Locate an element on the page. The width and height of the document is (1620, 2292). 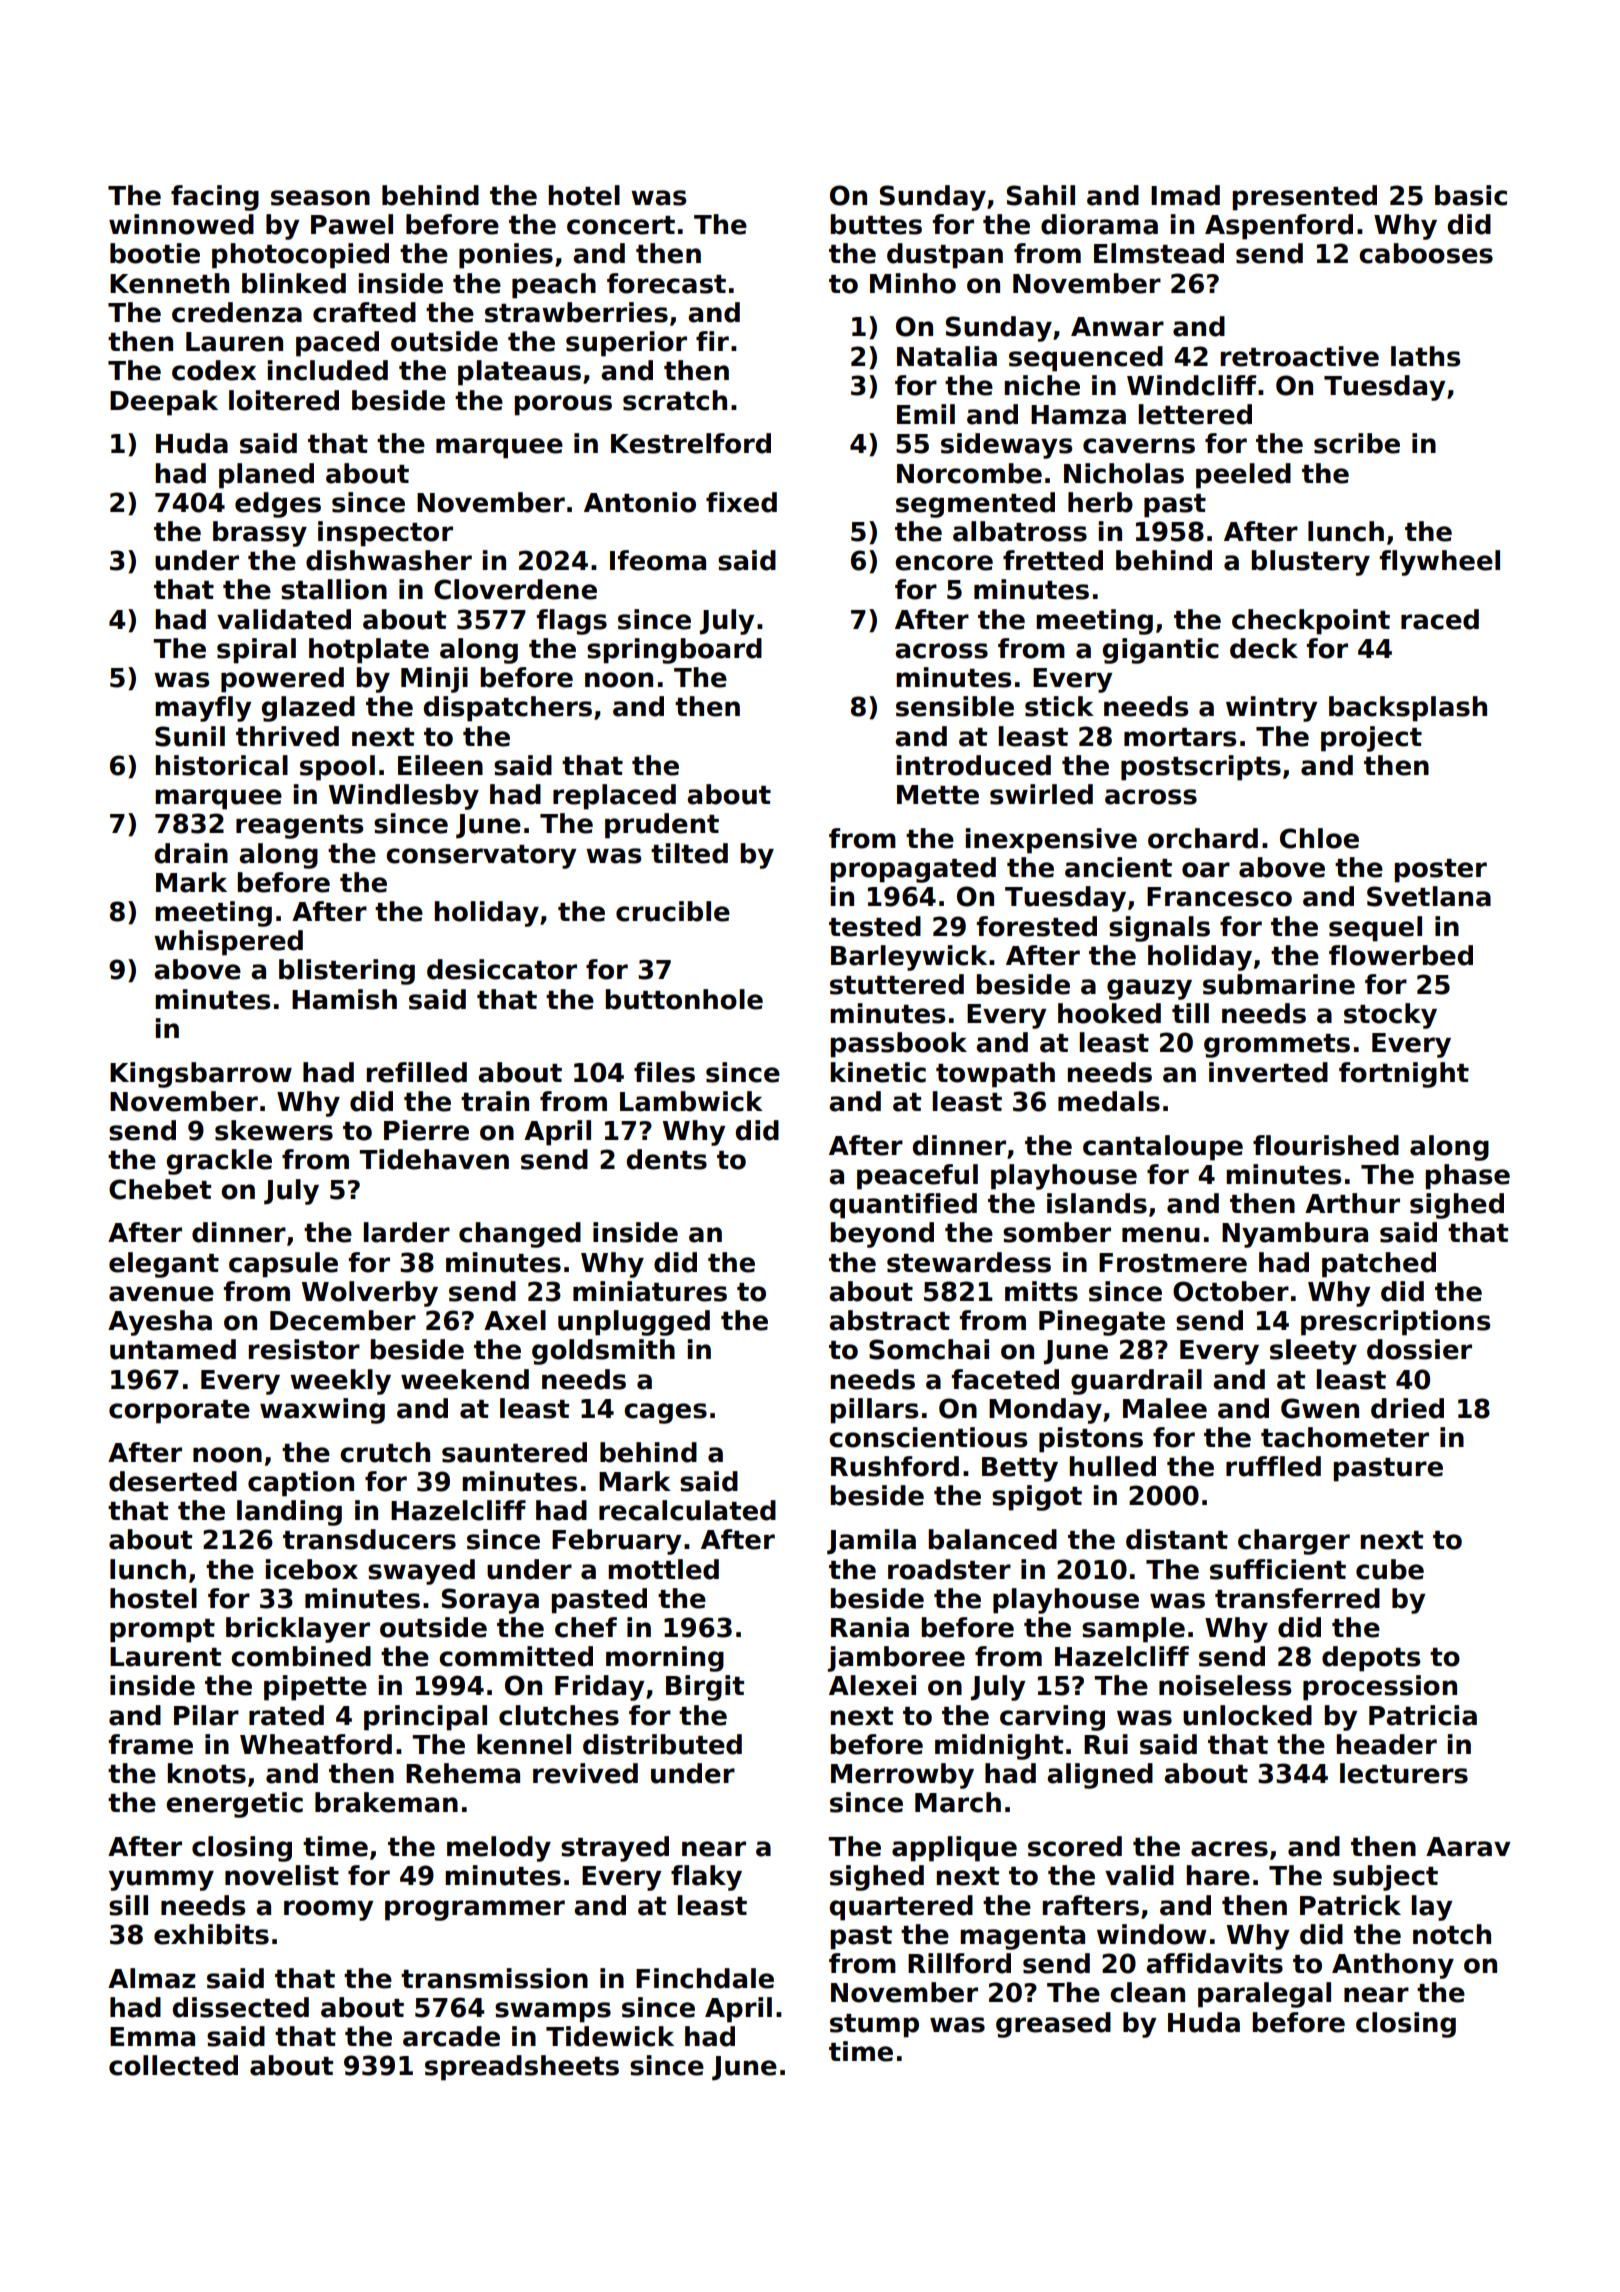
programmer is located at coordinates (475, 1910).
